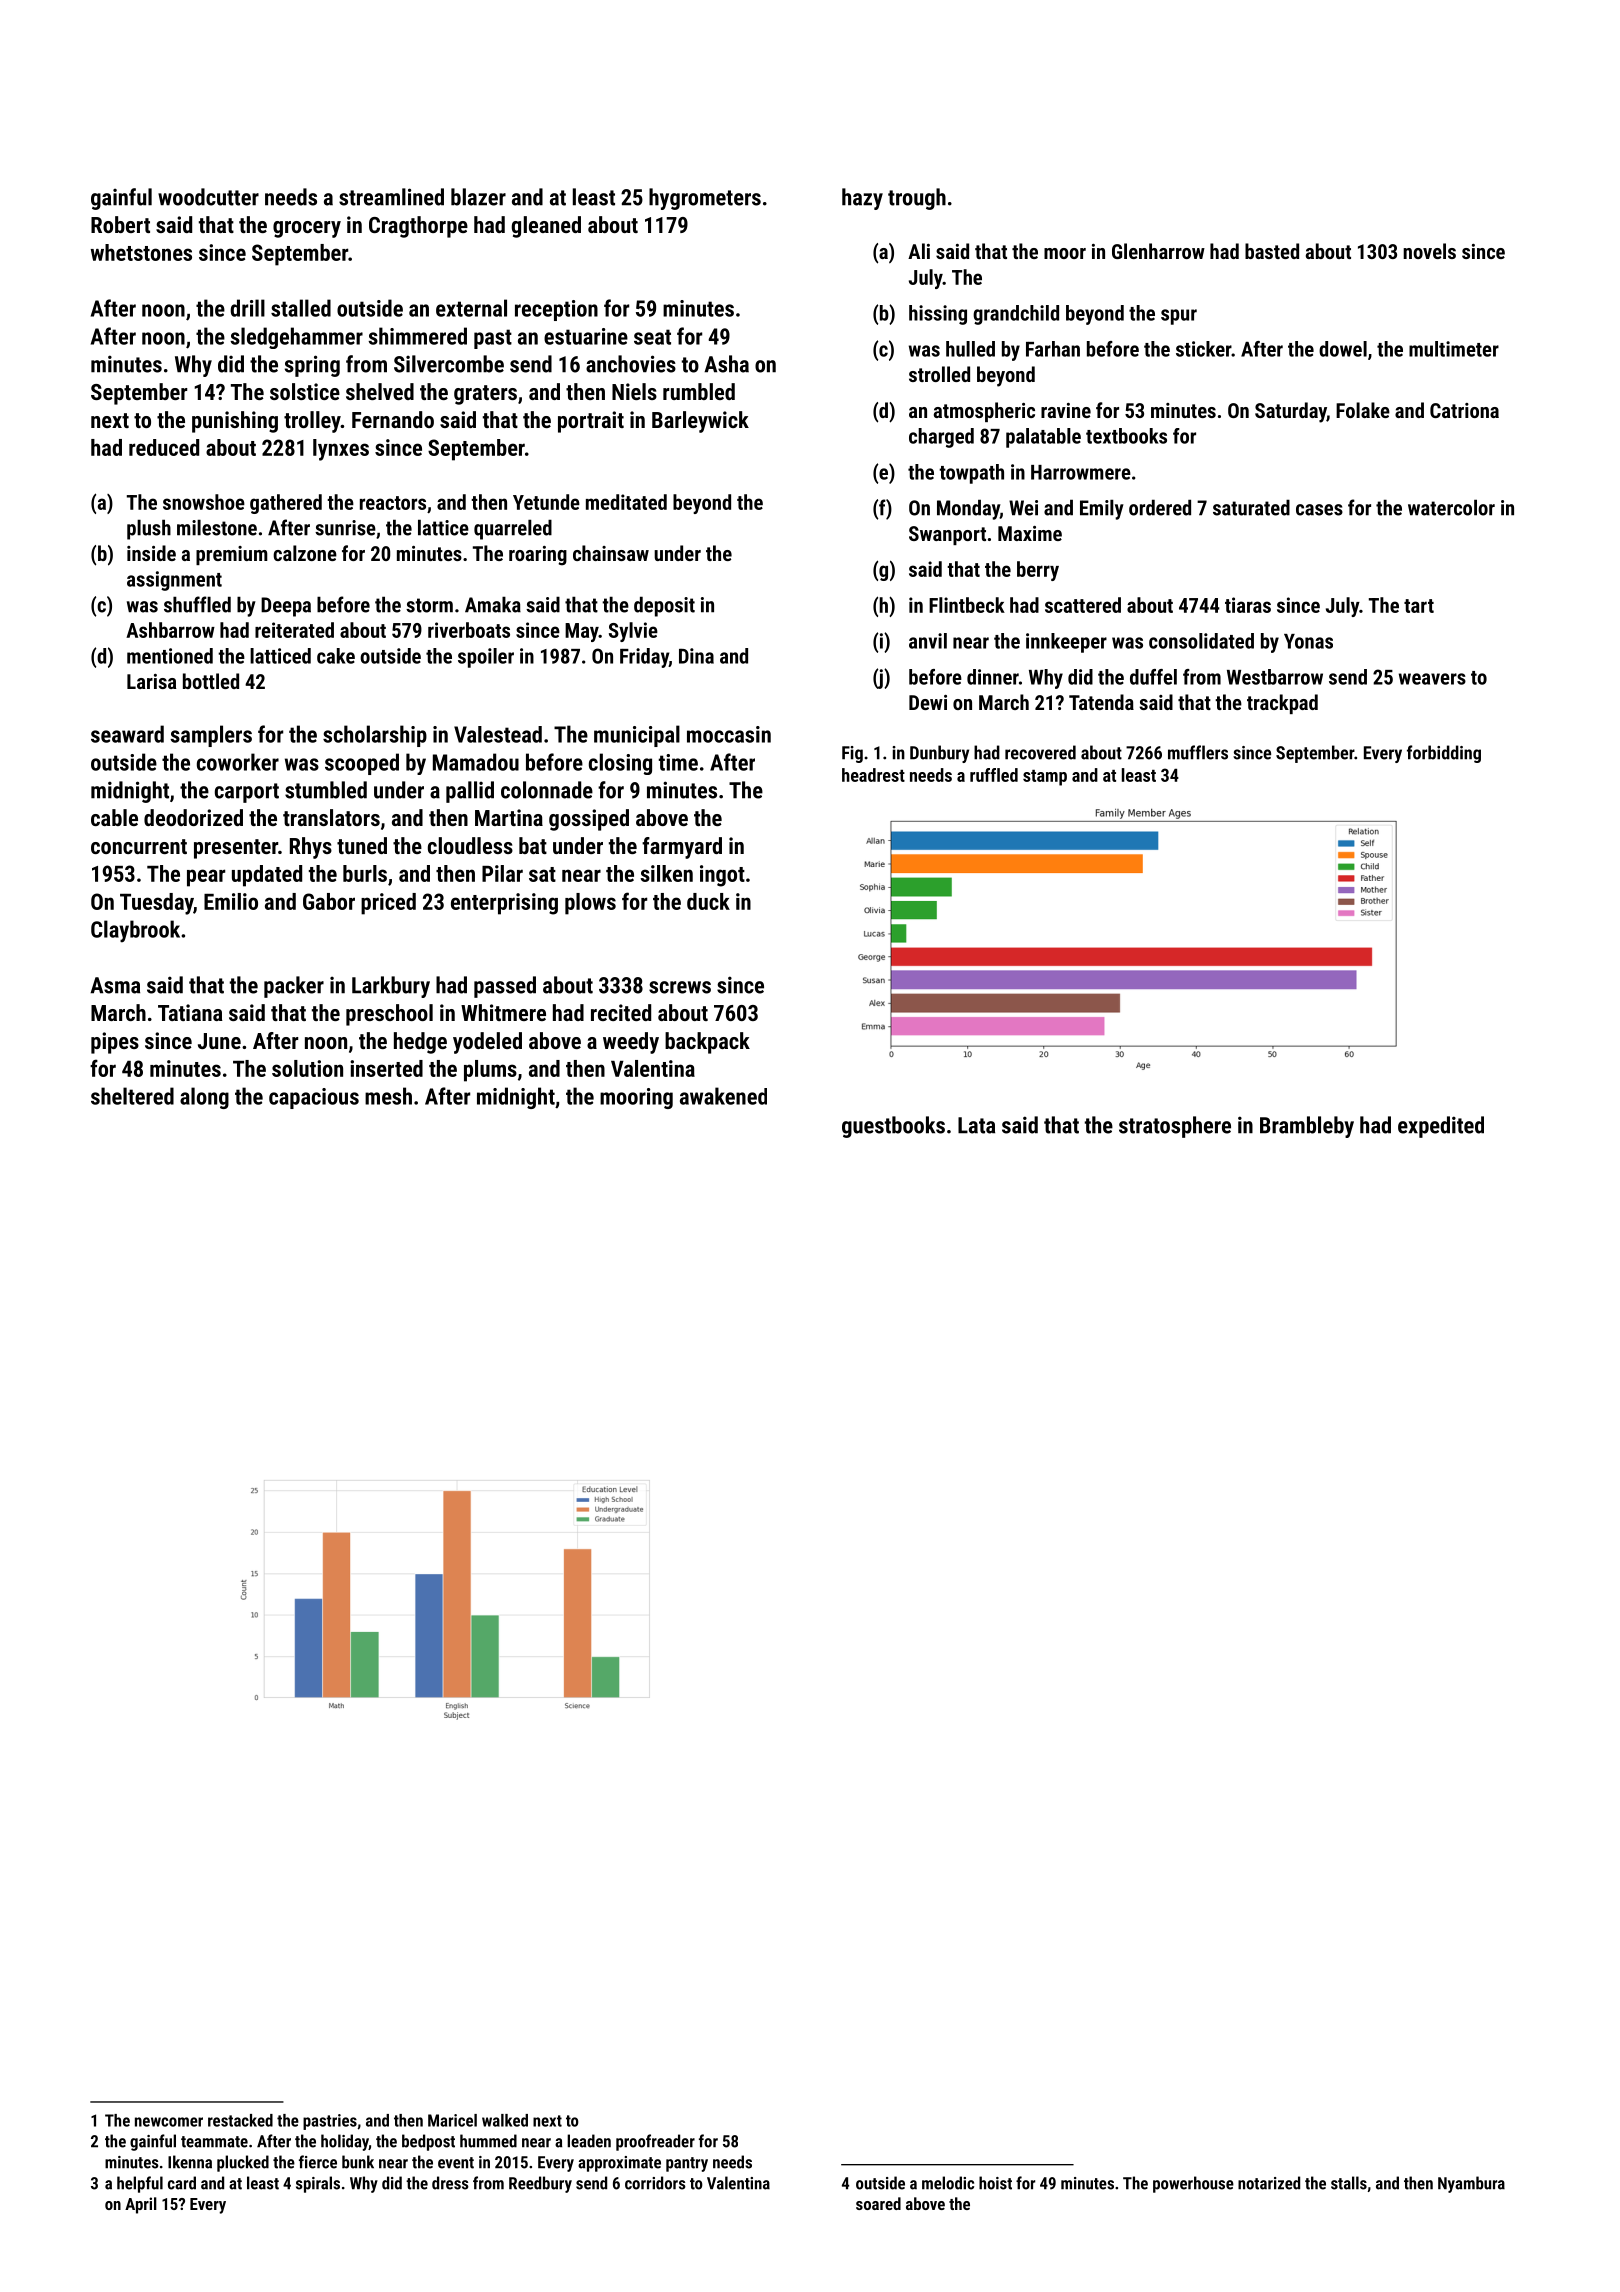  I want to click on duck, so click(708, 901).
